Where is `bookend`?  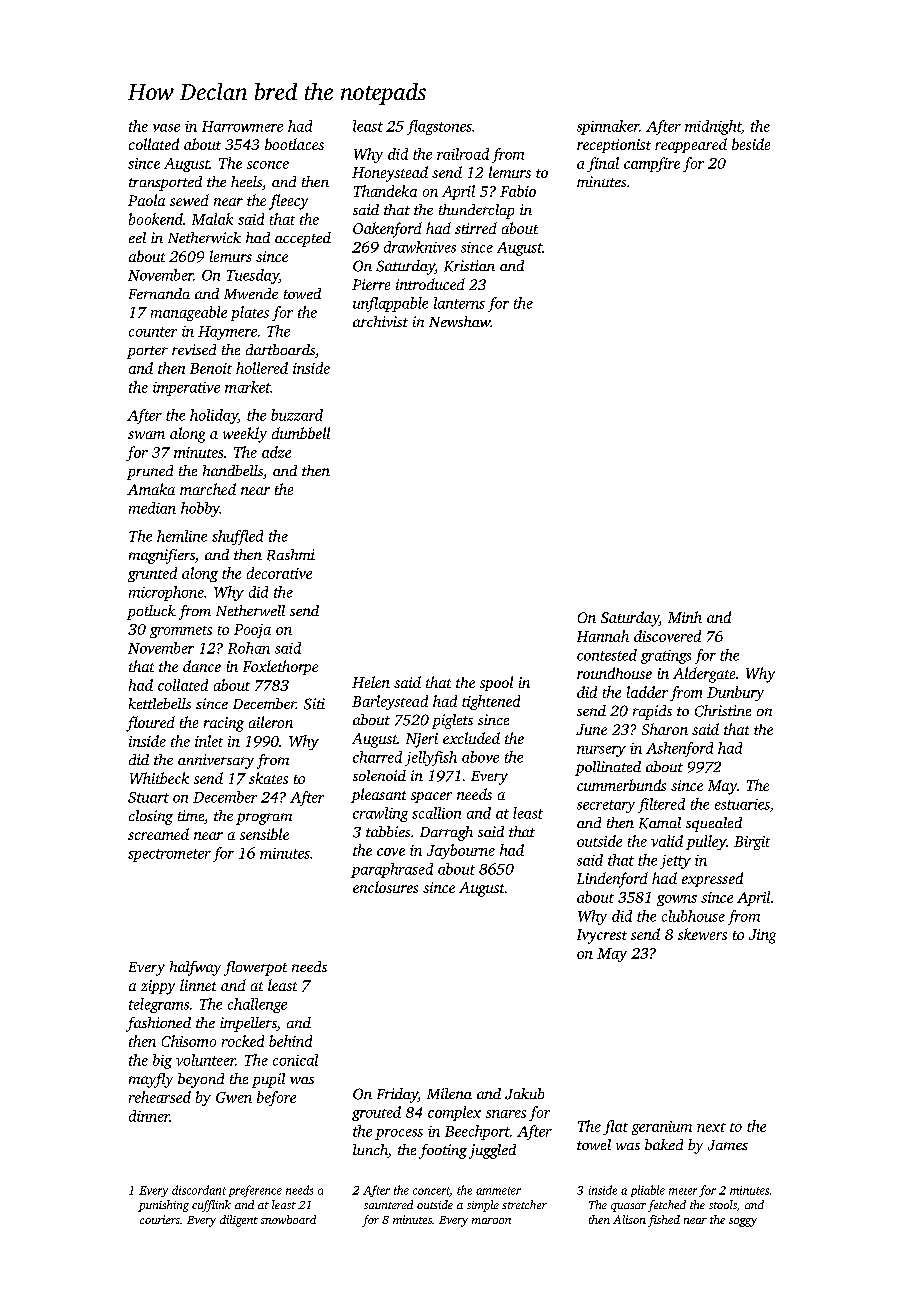 bookend is located at coordinates (156, 219).
